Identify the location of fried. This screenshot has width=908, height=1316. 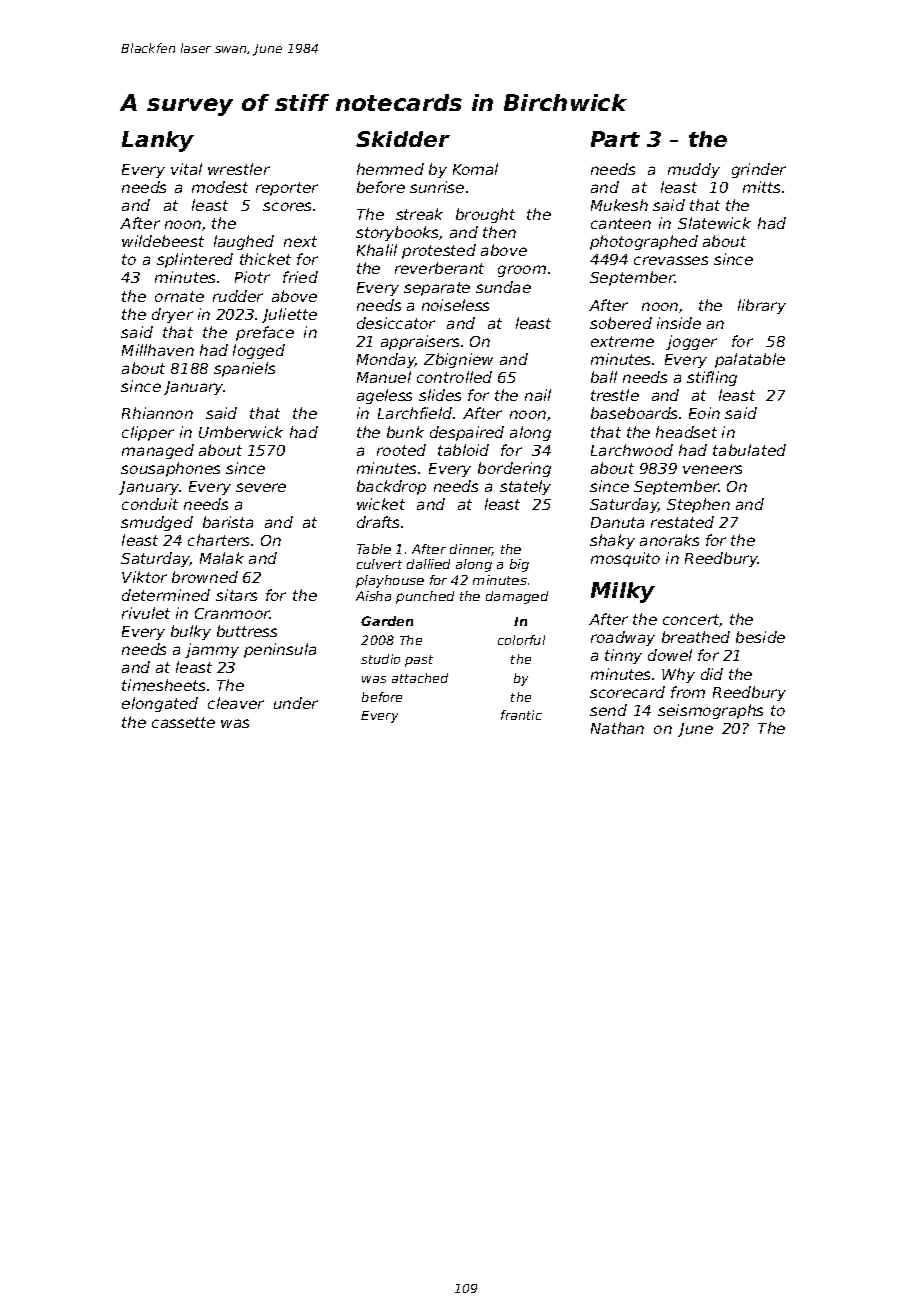
(300, 277).
